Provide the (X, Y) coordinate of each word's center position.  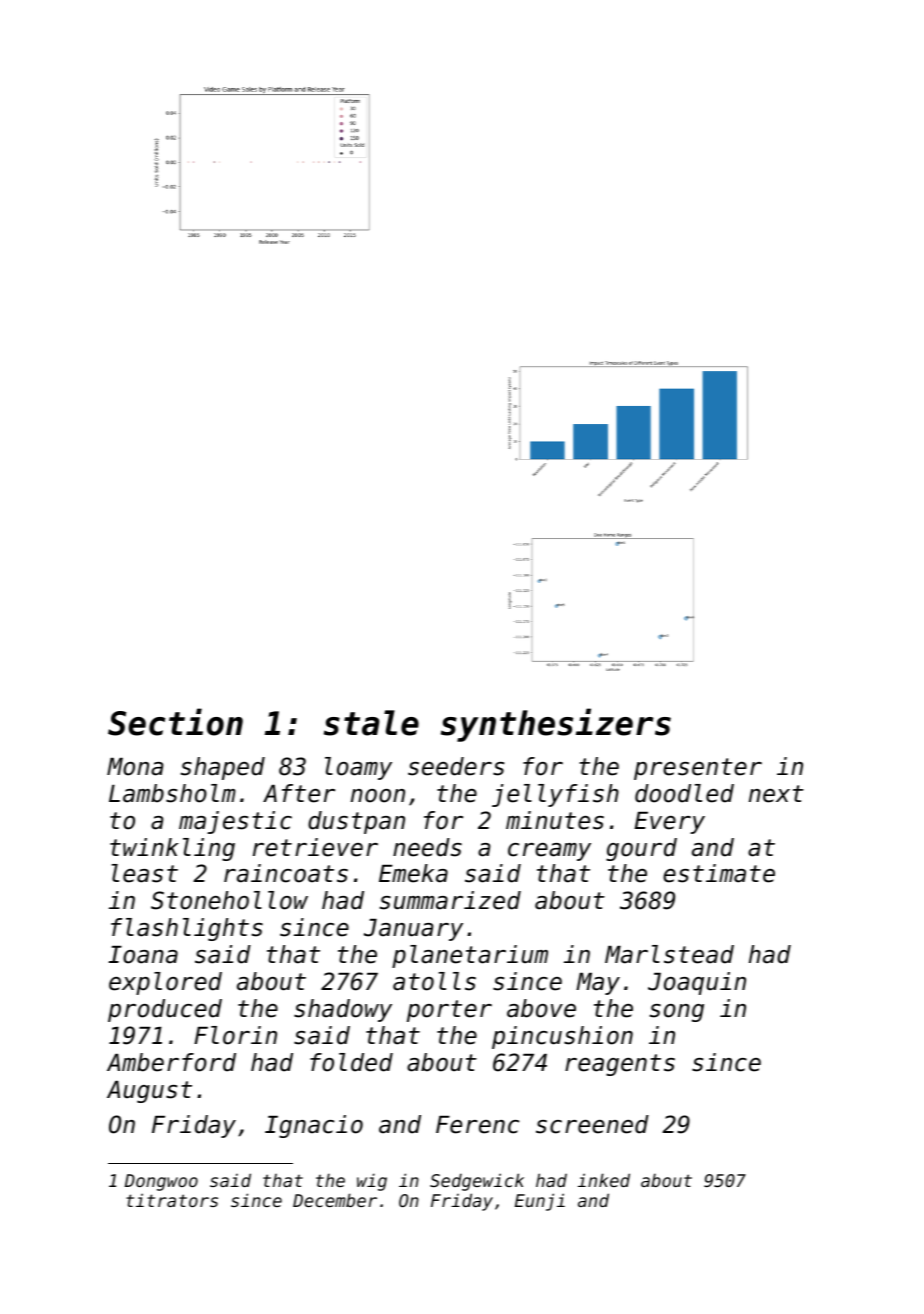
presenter (698, 769)
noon (378, 796)
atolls (434, 981)
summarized (450, 900)
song (677, 1013)
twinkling (172, 849)
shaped (223, 768)
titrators (172, 1200)
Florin (235, 1035)
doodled (684, 793)
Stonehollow (229, 900)
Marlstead (669, 954)
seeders (456, 766)
